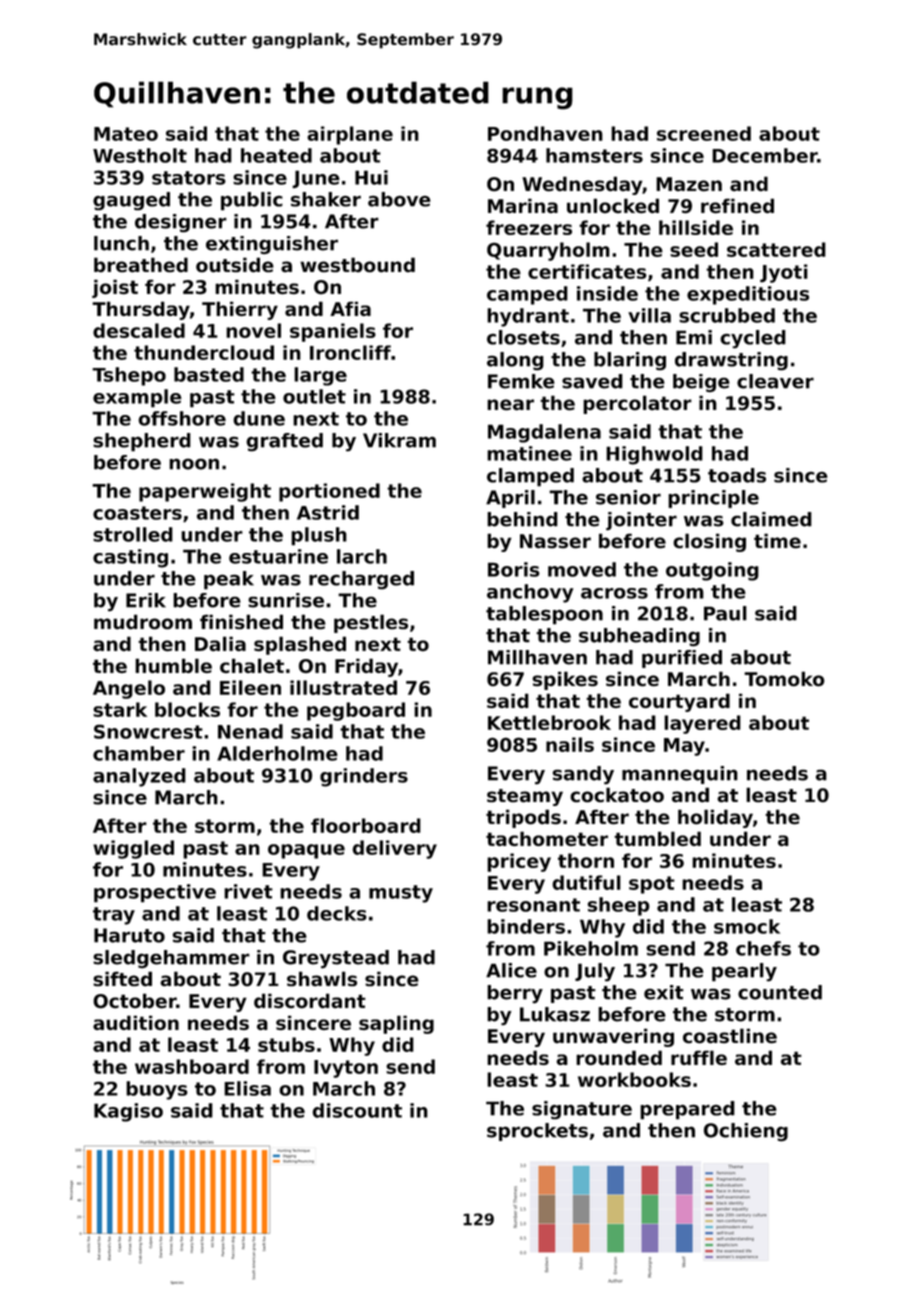  What do you see at coordinates (704, 133) in the page?
I see `screened` at bounding box center [704, 133].
